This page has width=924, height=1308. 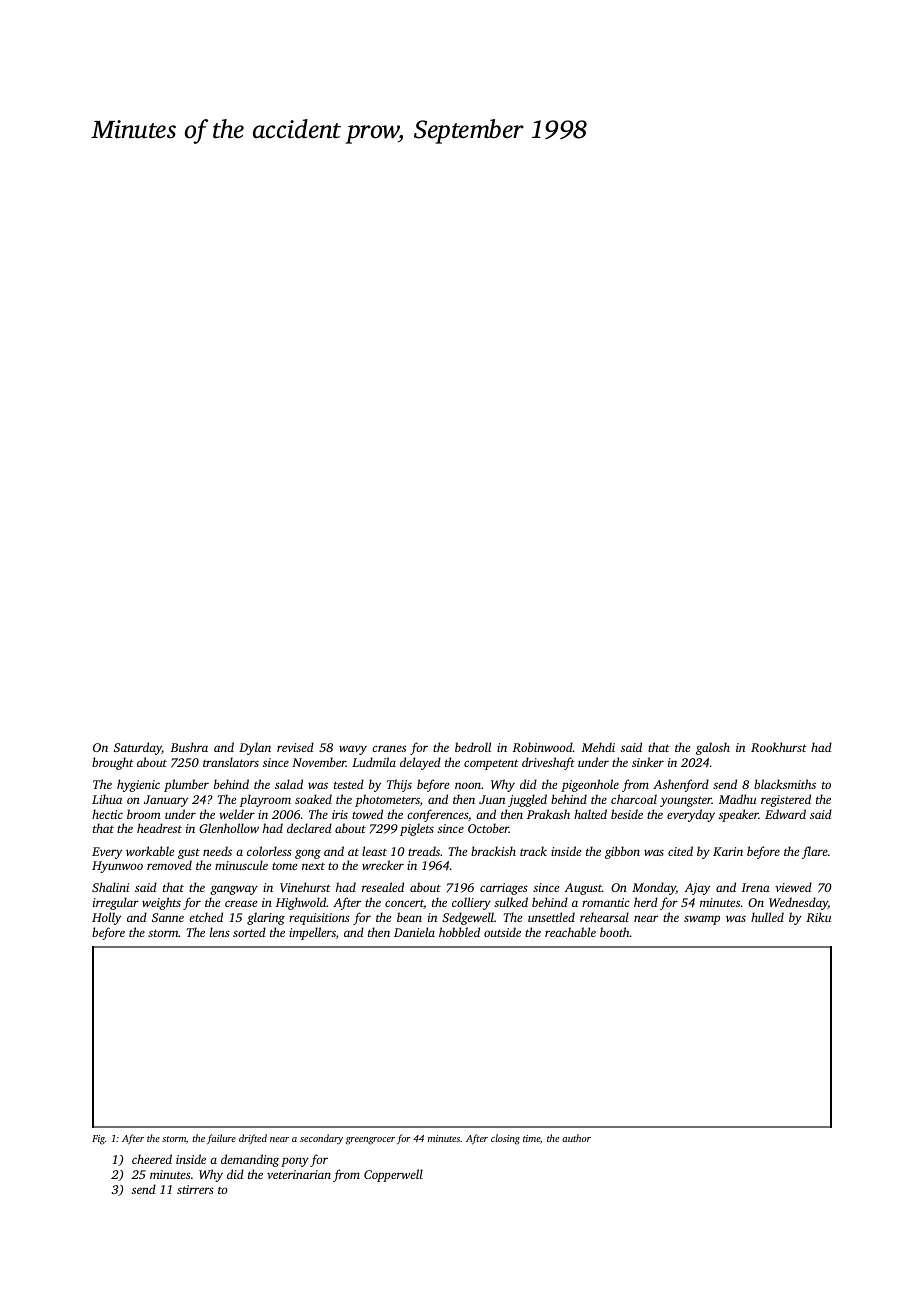 What do you see at coordinates (312, 933) in the page?
I see `impellers` at bounding box center [312, 933].
